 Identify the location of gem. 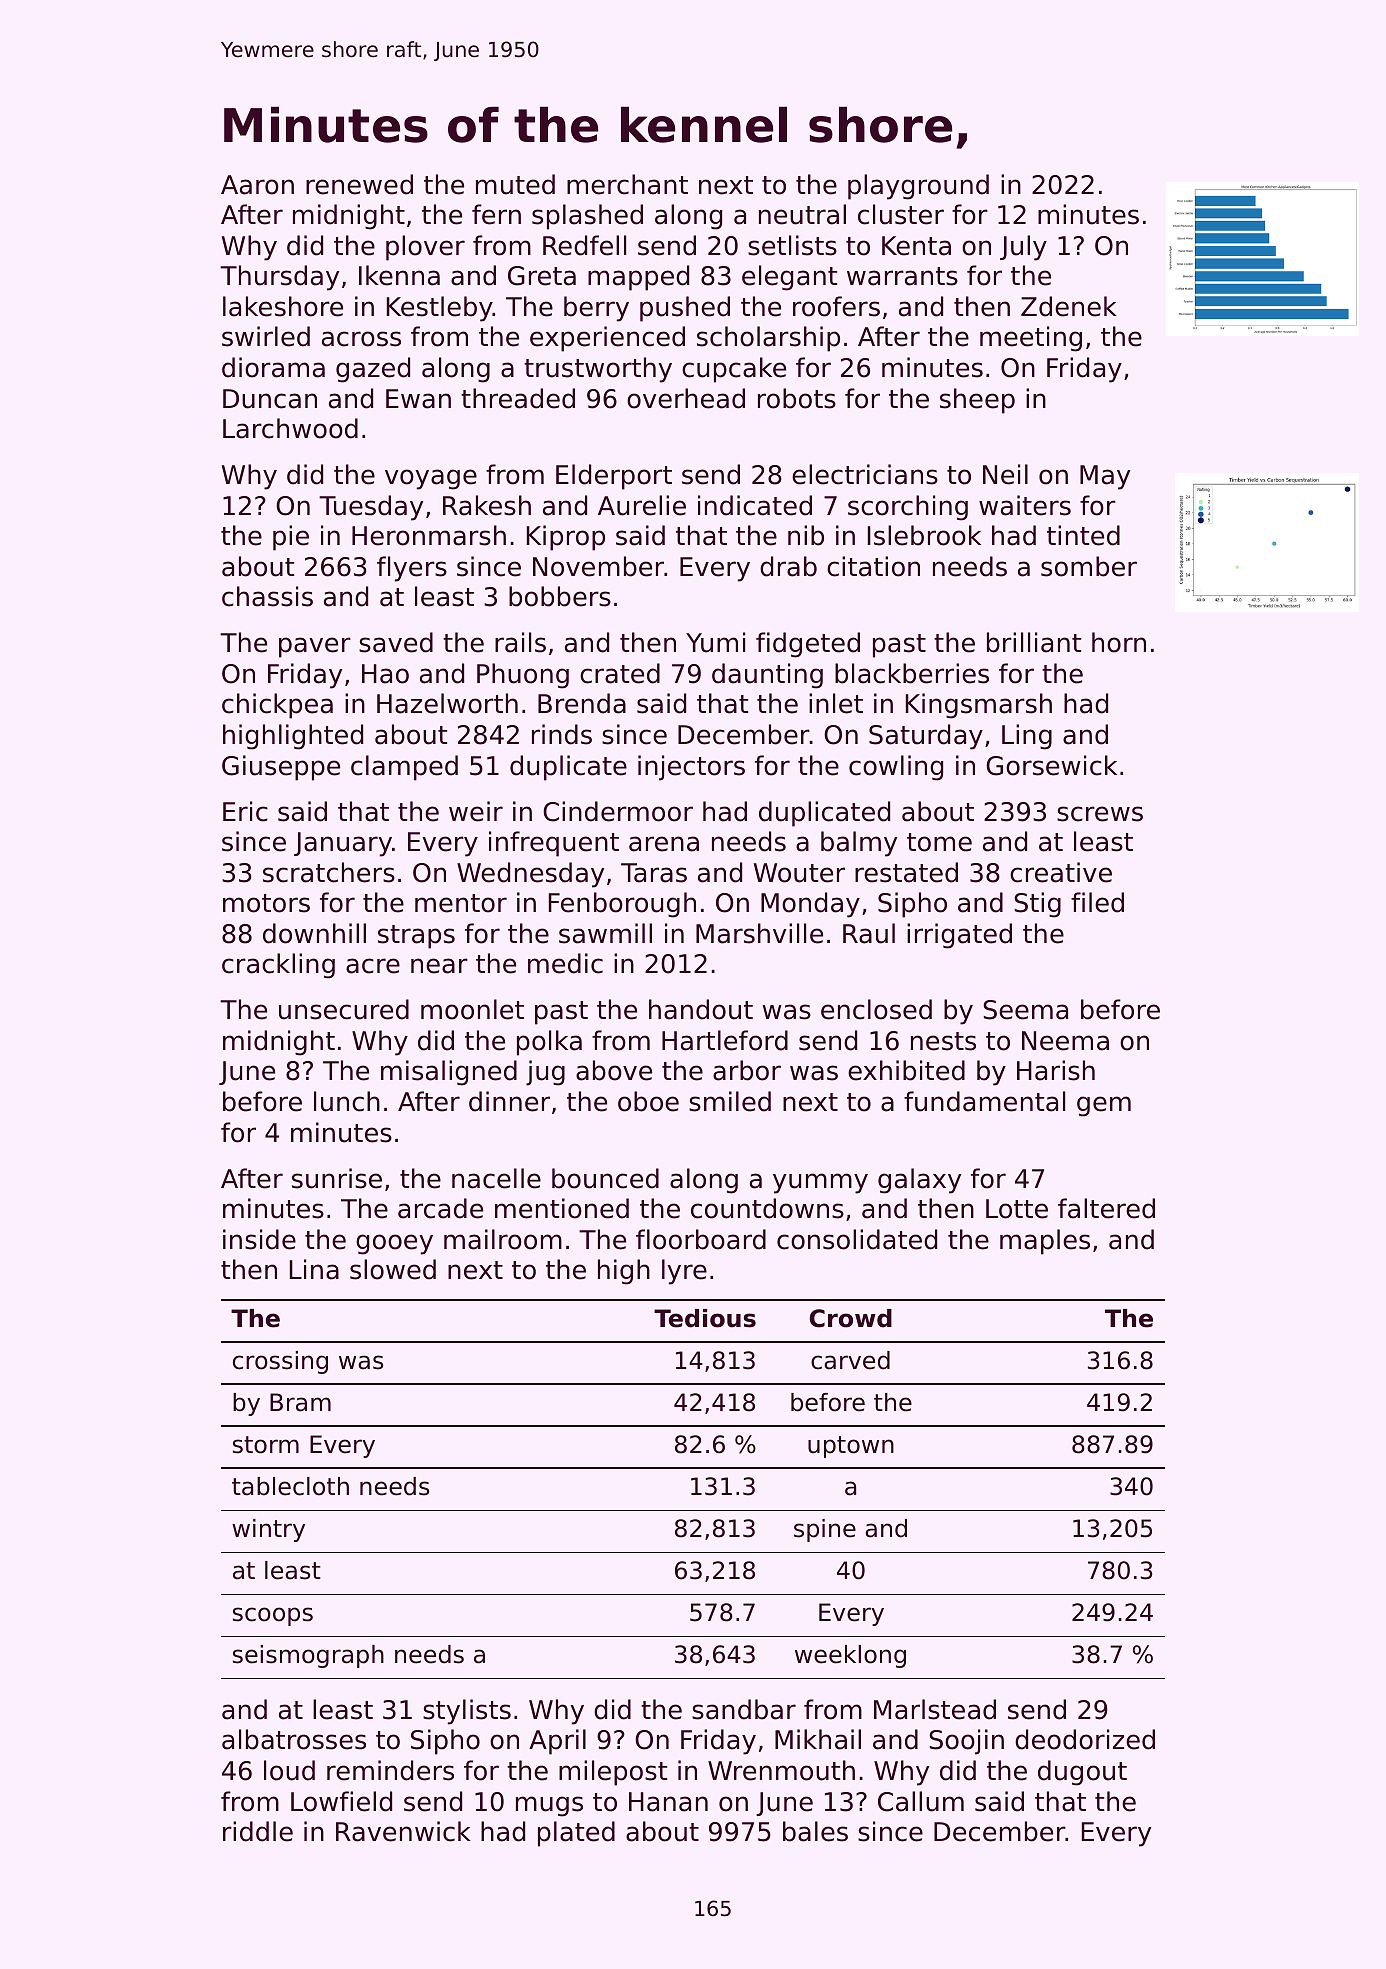
(1104, 1106).
